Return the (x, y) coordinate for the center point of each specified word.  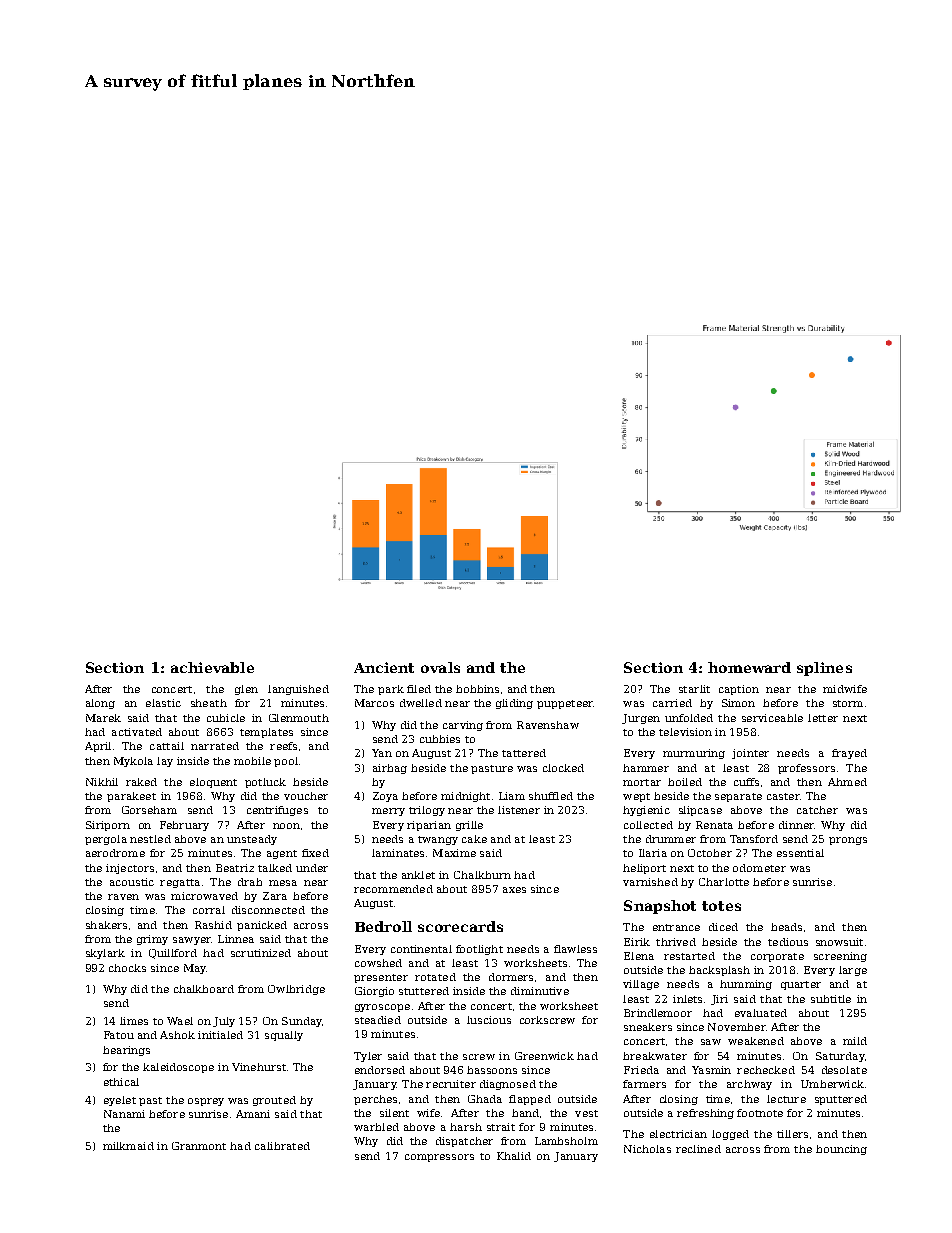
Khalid (514, 1156)
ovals (440, 667)
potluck (265, 783)
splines (824, 669)
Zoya (385, 797)
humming (746, 985)
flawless (575, 949)
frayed (849, 754)
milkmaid (128, 1146)
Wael (180, 1021)
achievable (212, 667)
